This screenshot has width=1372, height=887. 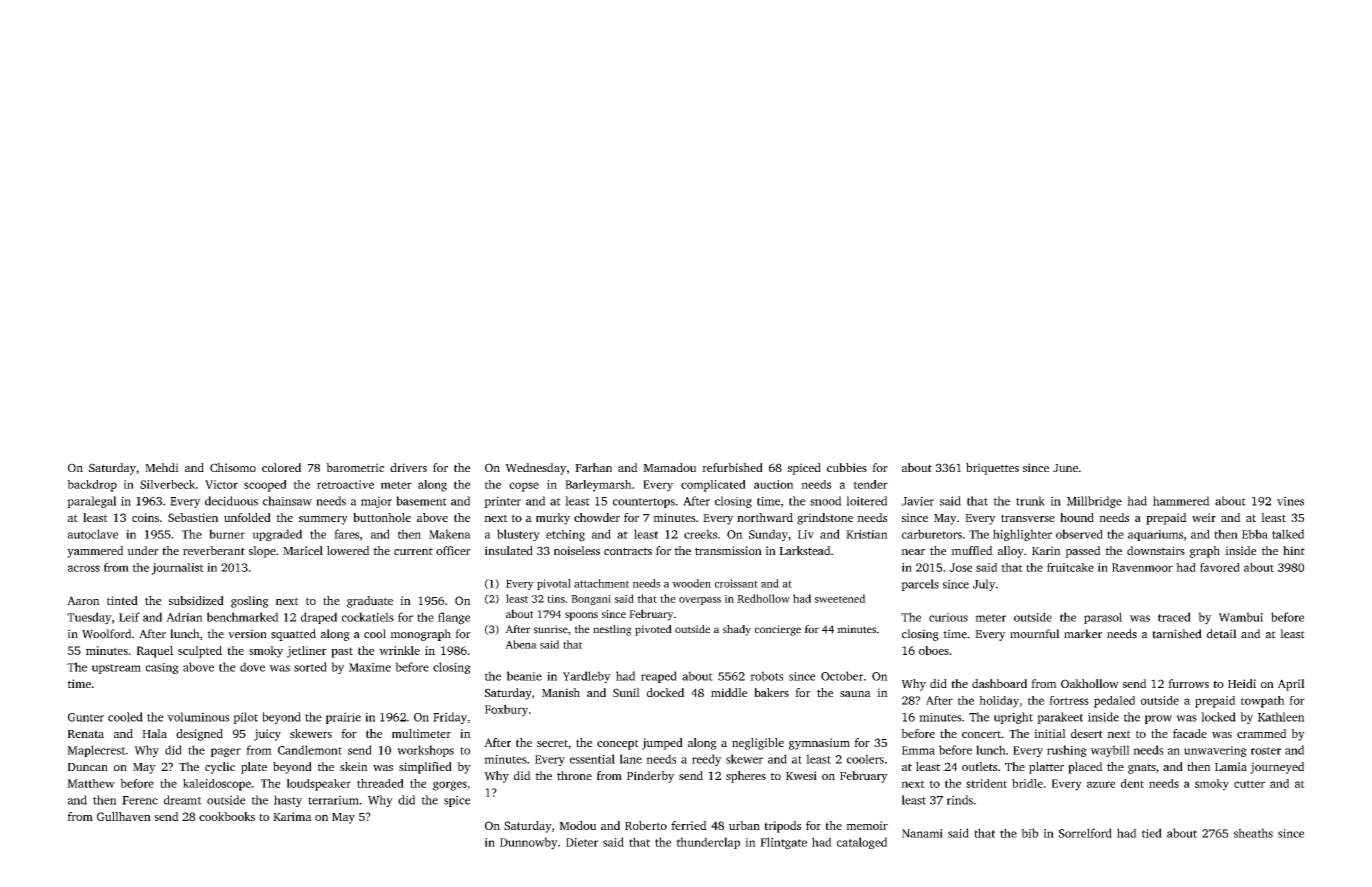 I want to click on Wambui, so click(x=1241, y=617).
